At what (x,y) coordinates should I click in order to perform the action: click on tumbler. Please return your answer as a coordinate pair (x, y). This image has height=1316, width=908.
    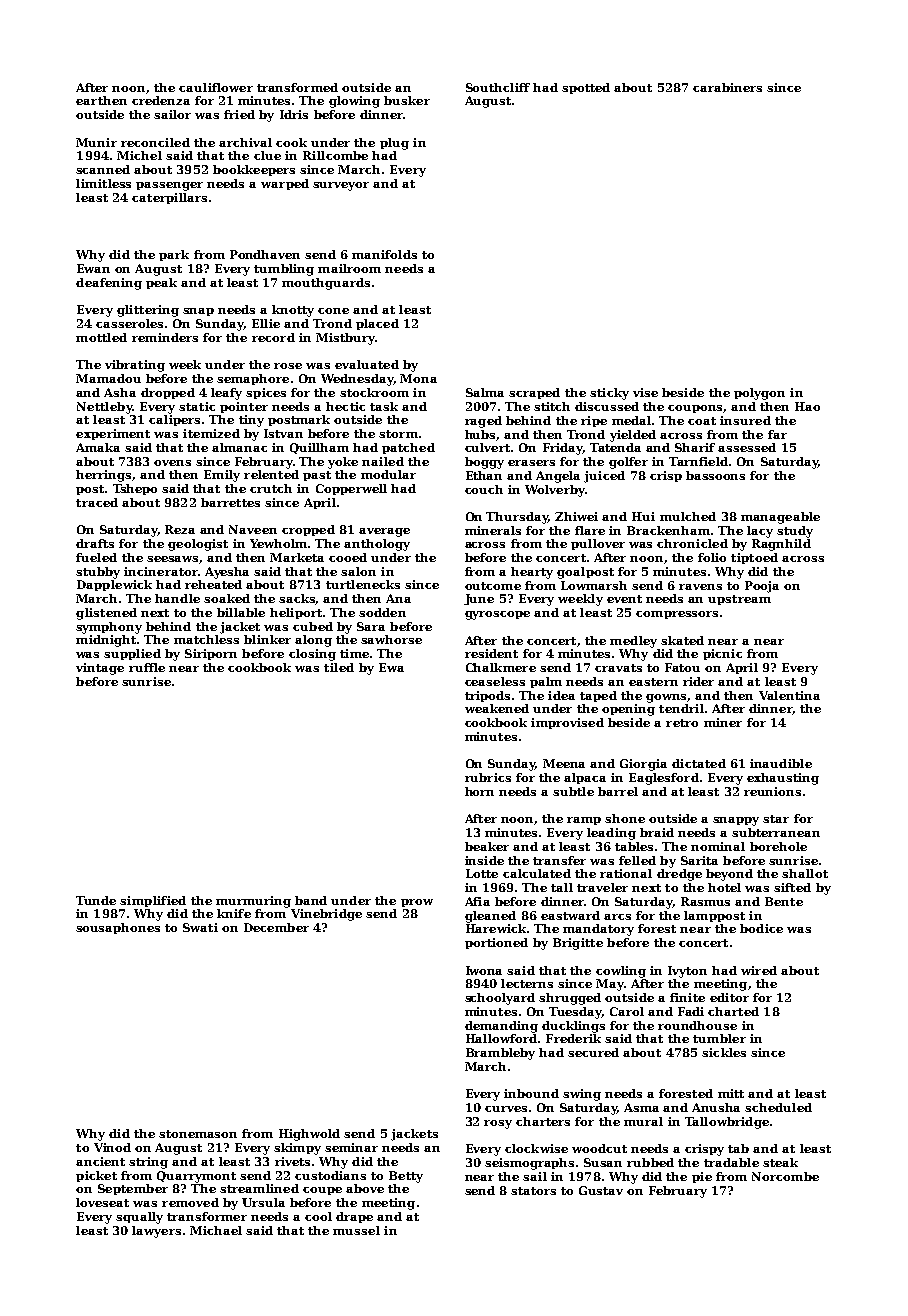
    Looking at the image, I should click on (719, 1038).
